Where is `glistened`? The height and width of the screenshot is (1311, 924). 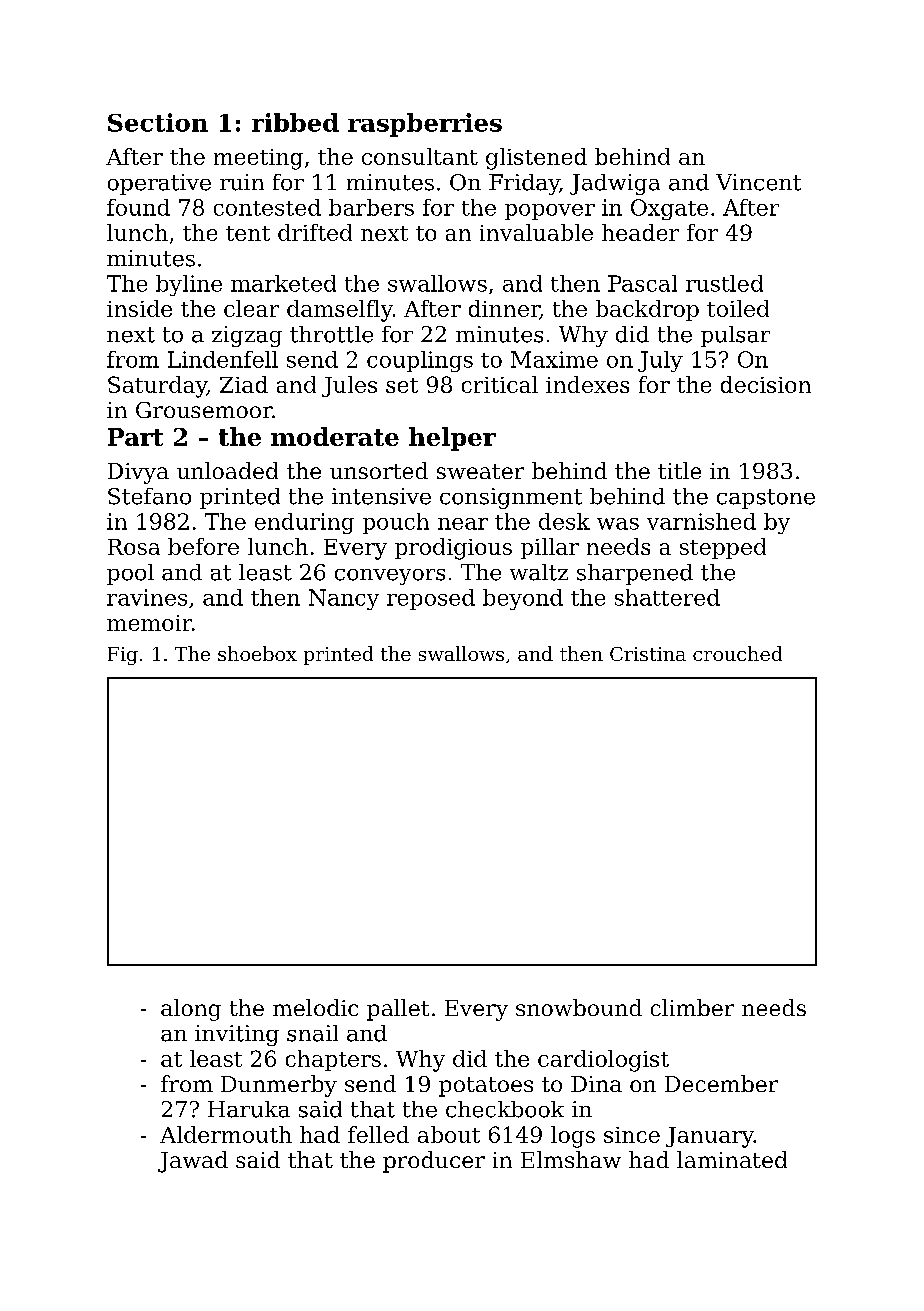
glistened is located at coordinates (536, 159).
